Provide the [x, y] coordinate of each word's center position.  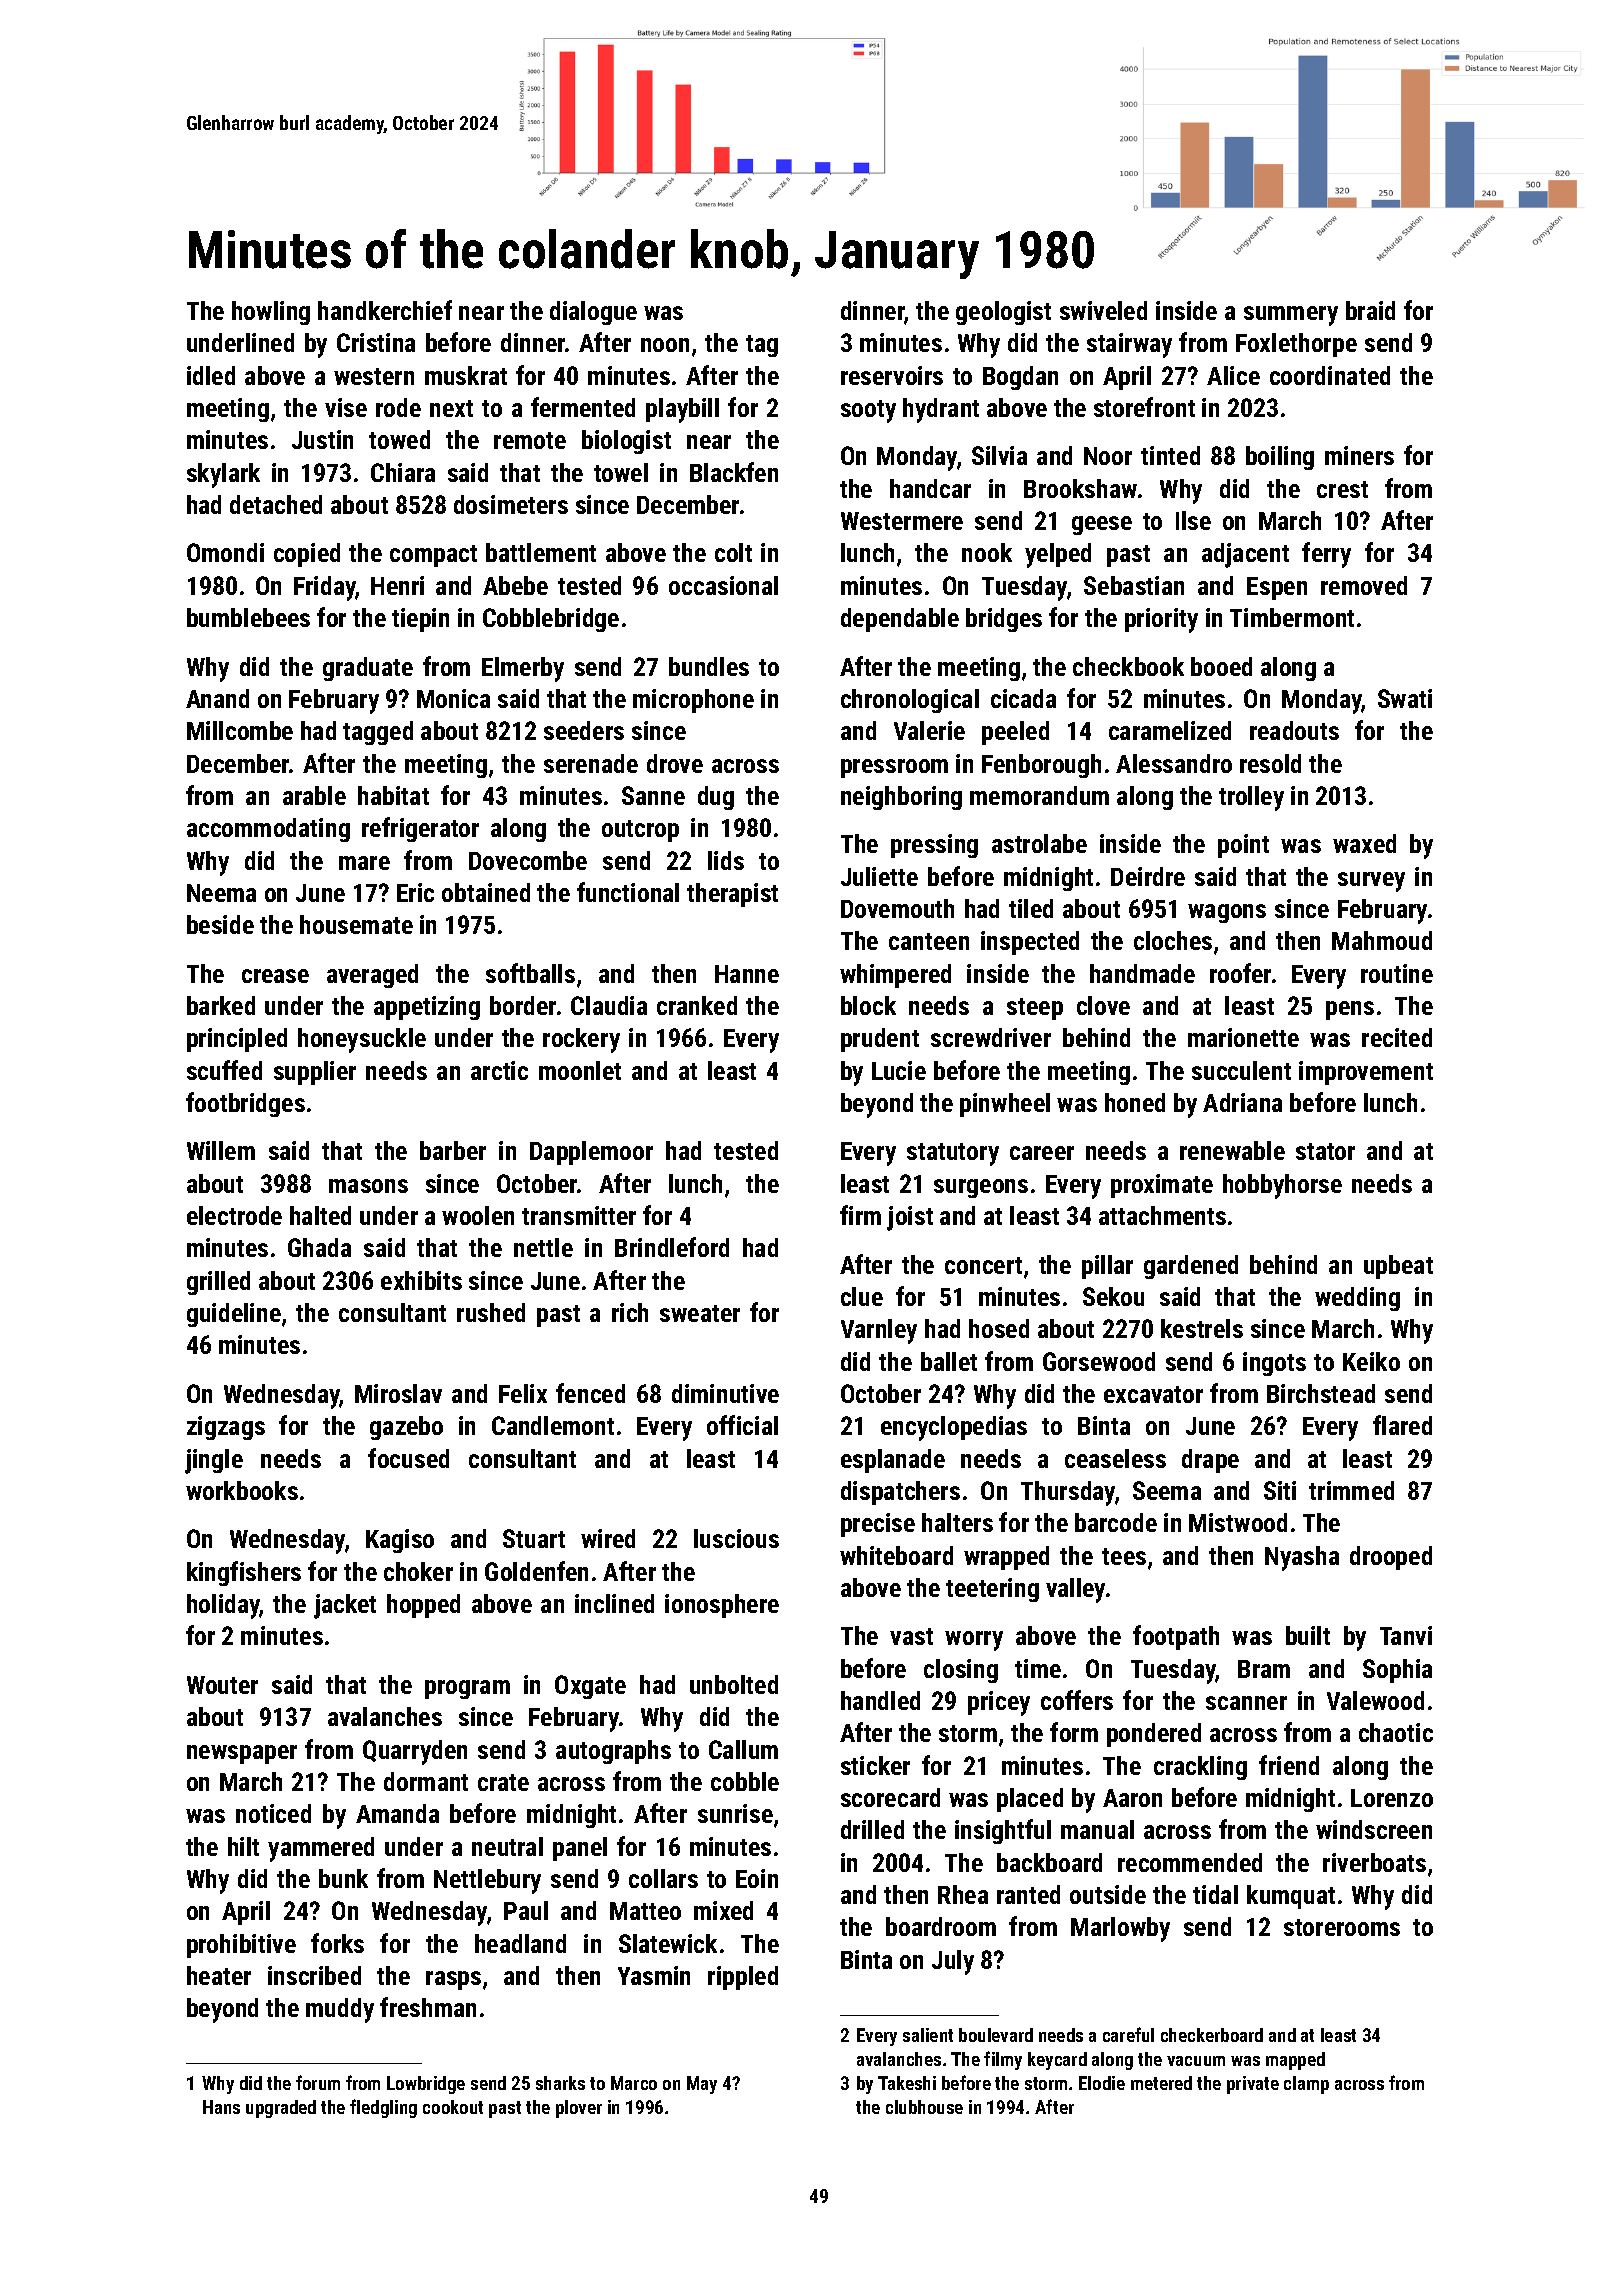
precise [878, 1525]
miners [1359, 455]
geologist [1003, 313]
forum [318, 2082]
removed [1364, 585]
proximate [1162, 1186]
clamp [1306, 2085]
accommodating [268, 830]
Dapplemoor [591, 1153]
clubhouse [924, 2107]
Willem [221, 1150]
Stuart [534, 1538]
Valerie [929, 730]
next [451, 408]
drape [1210, 1461]
